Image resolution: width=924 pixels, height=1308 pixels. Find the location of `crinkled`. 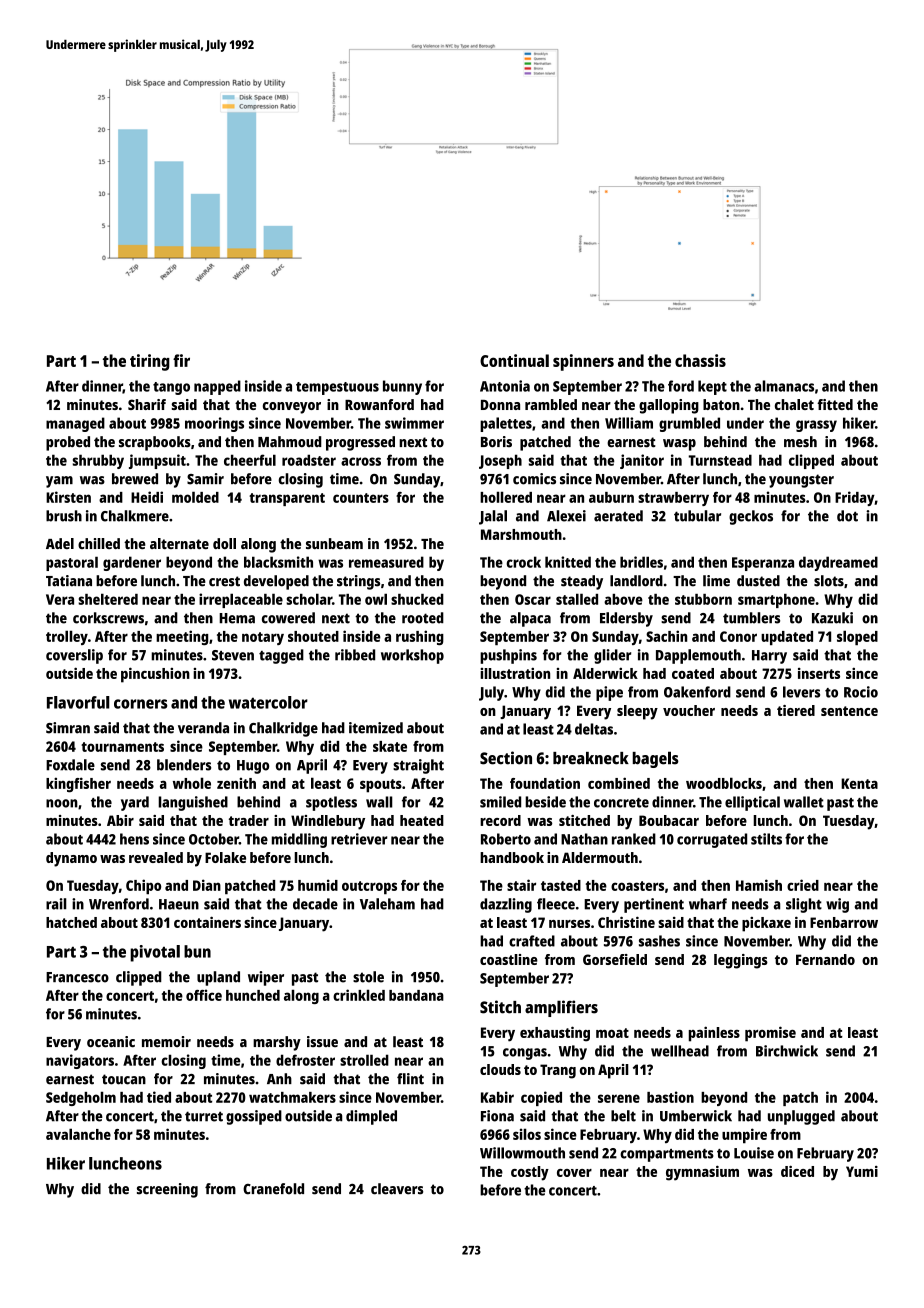

crinkled is located at coordinates (359, 995).
